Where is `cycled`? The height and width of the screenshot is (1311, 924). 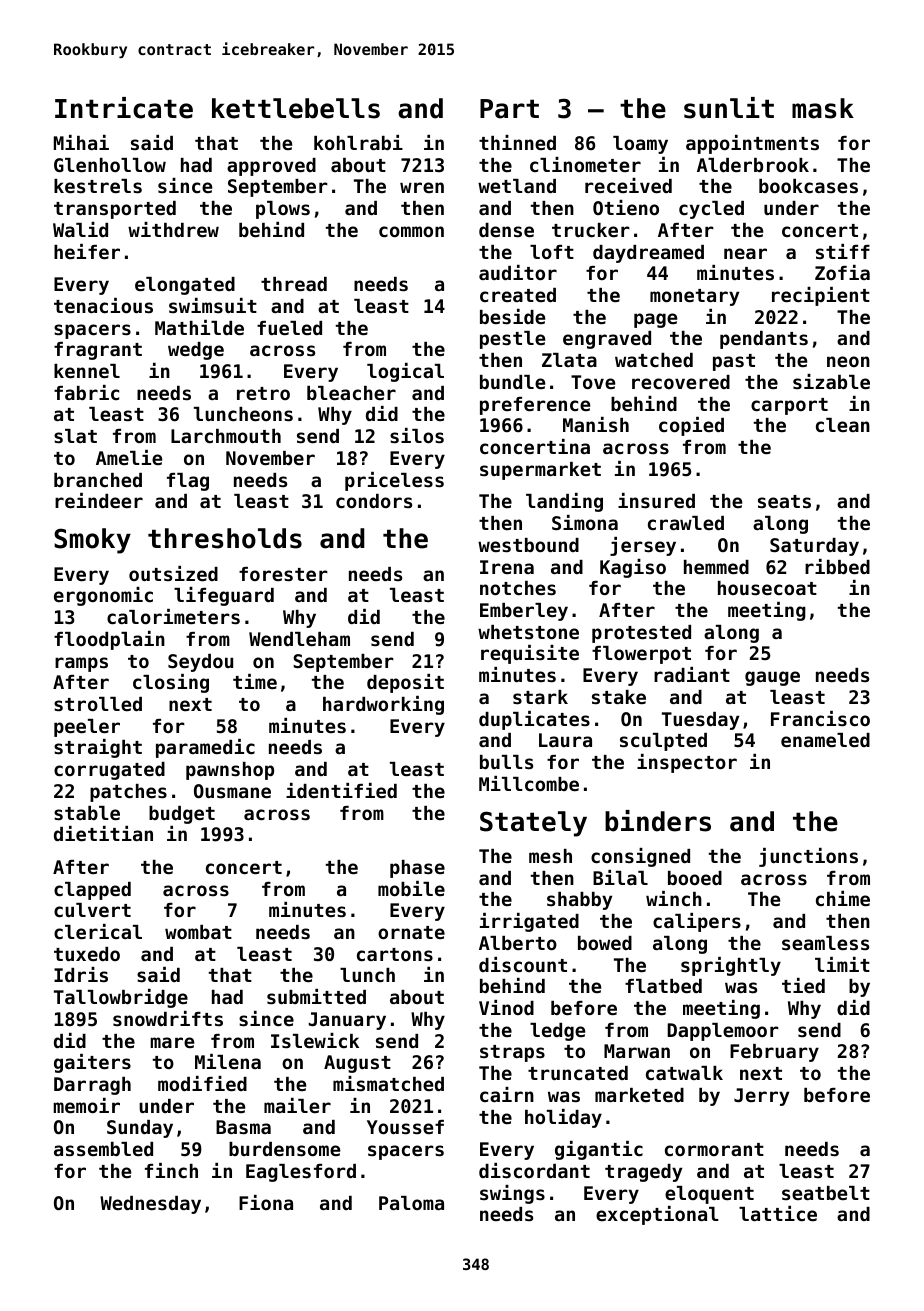
cycled is located at coordinates (711, 210).
